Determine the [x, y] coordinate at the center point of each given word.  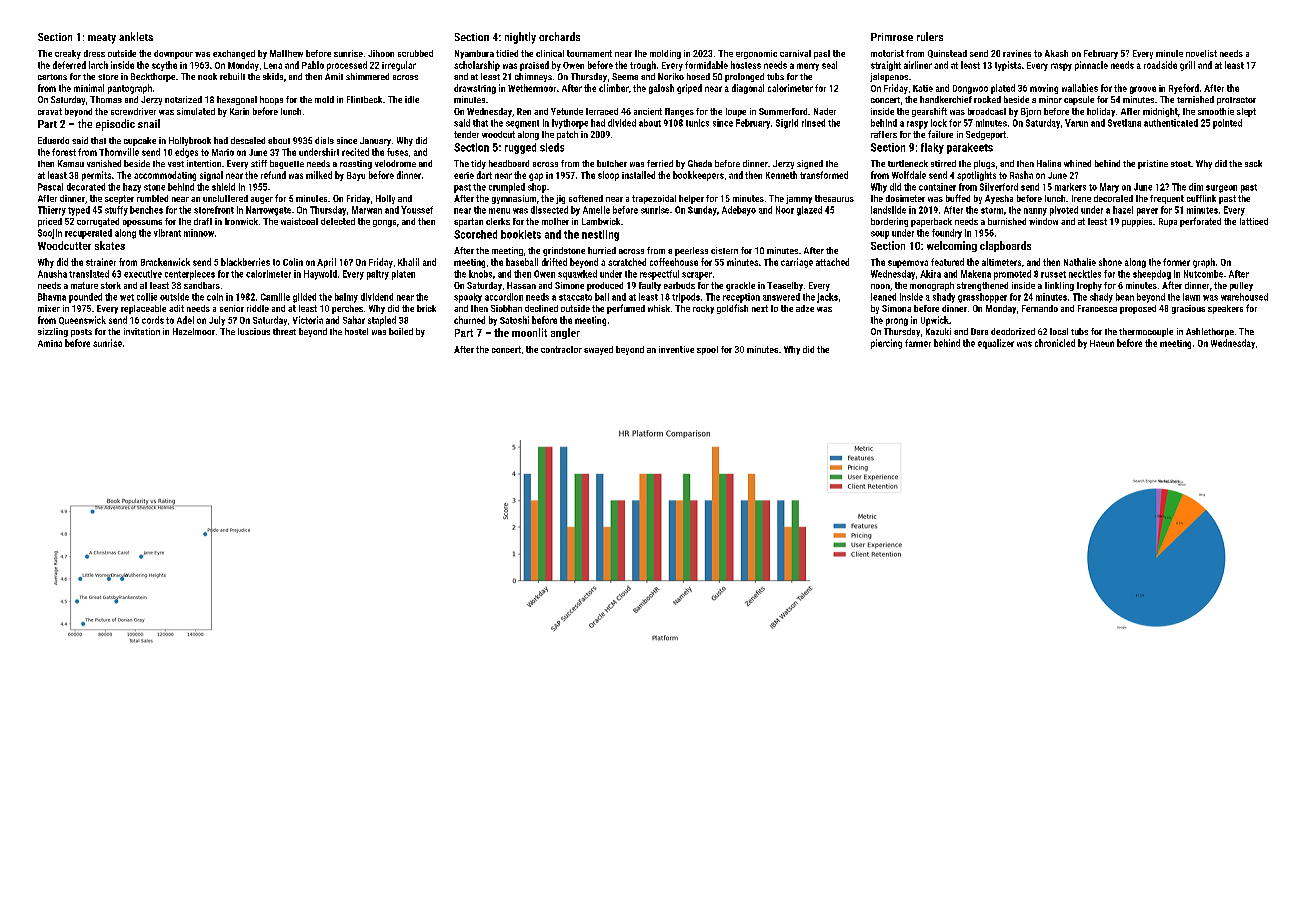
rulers [930, 36]
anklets [136, 36]
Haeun [1102, 343]
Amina [50, 343]
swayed [598, 350]
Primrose [892, 37]
